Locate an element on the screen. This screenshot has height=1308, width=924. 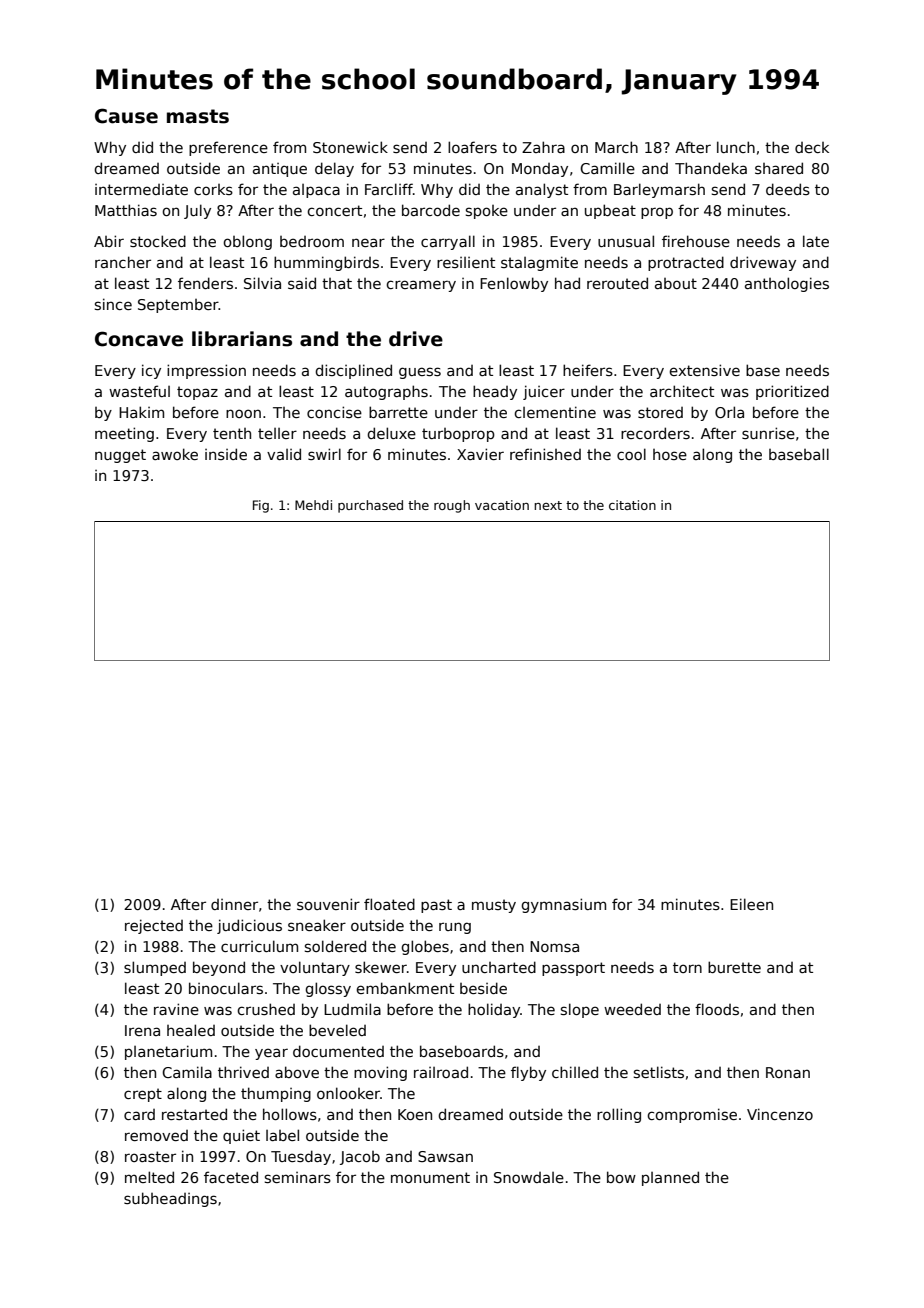
torn is located at coordinates (687, 967).
